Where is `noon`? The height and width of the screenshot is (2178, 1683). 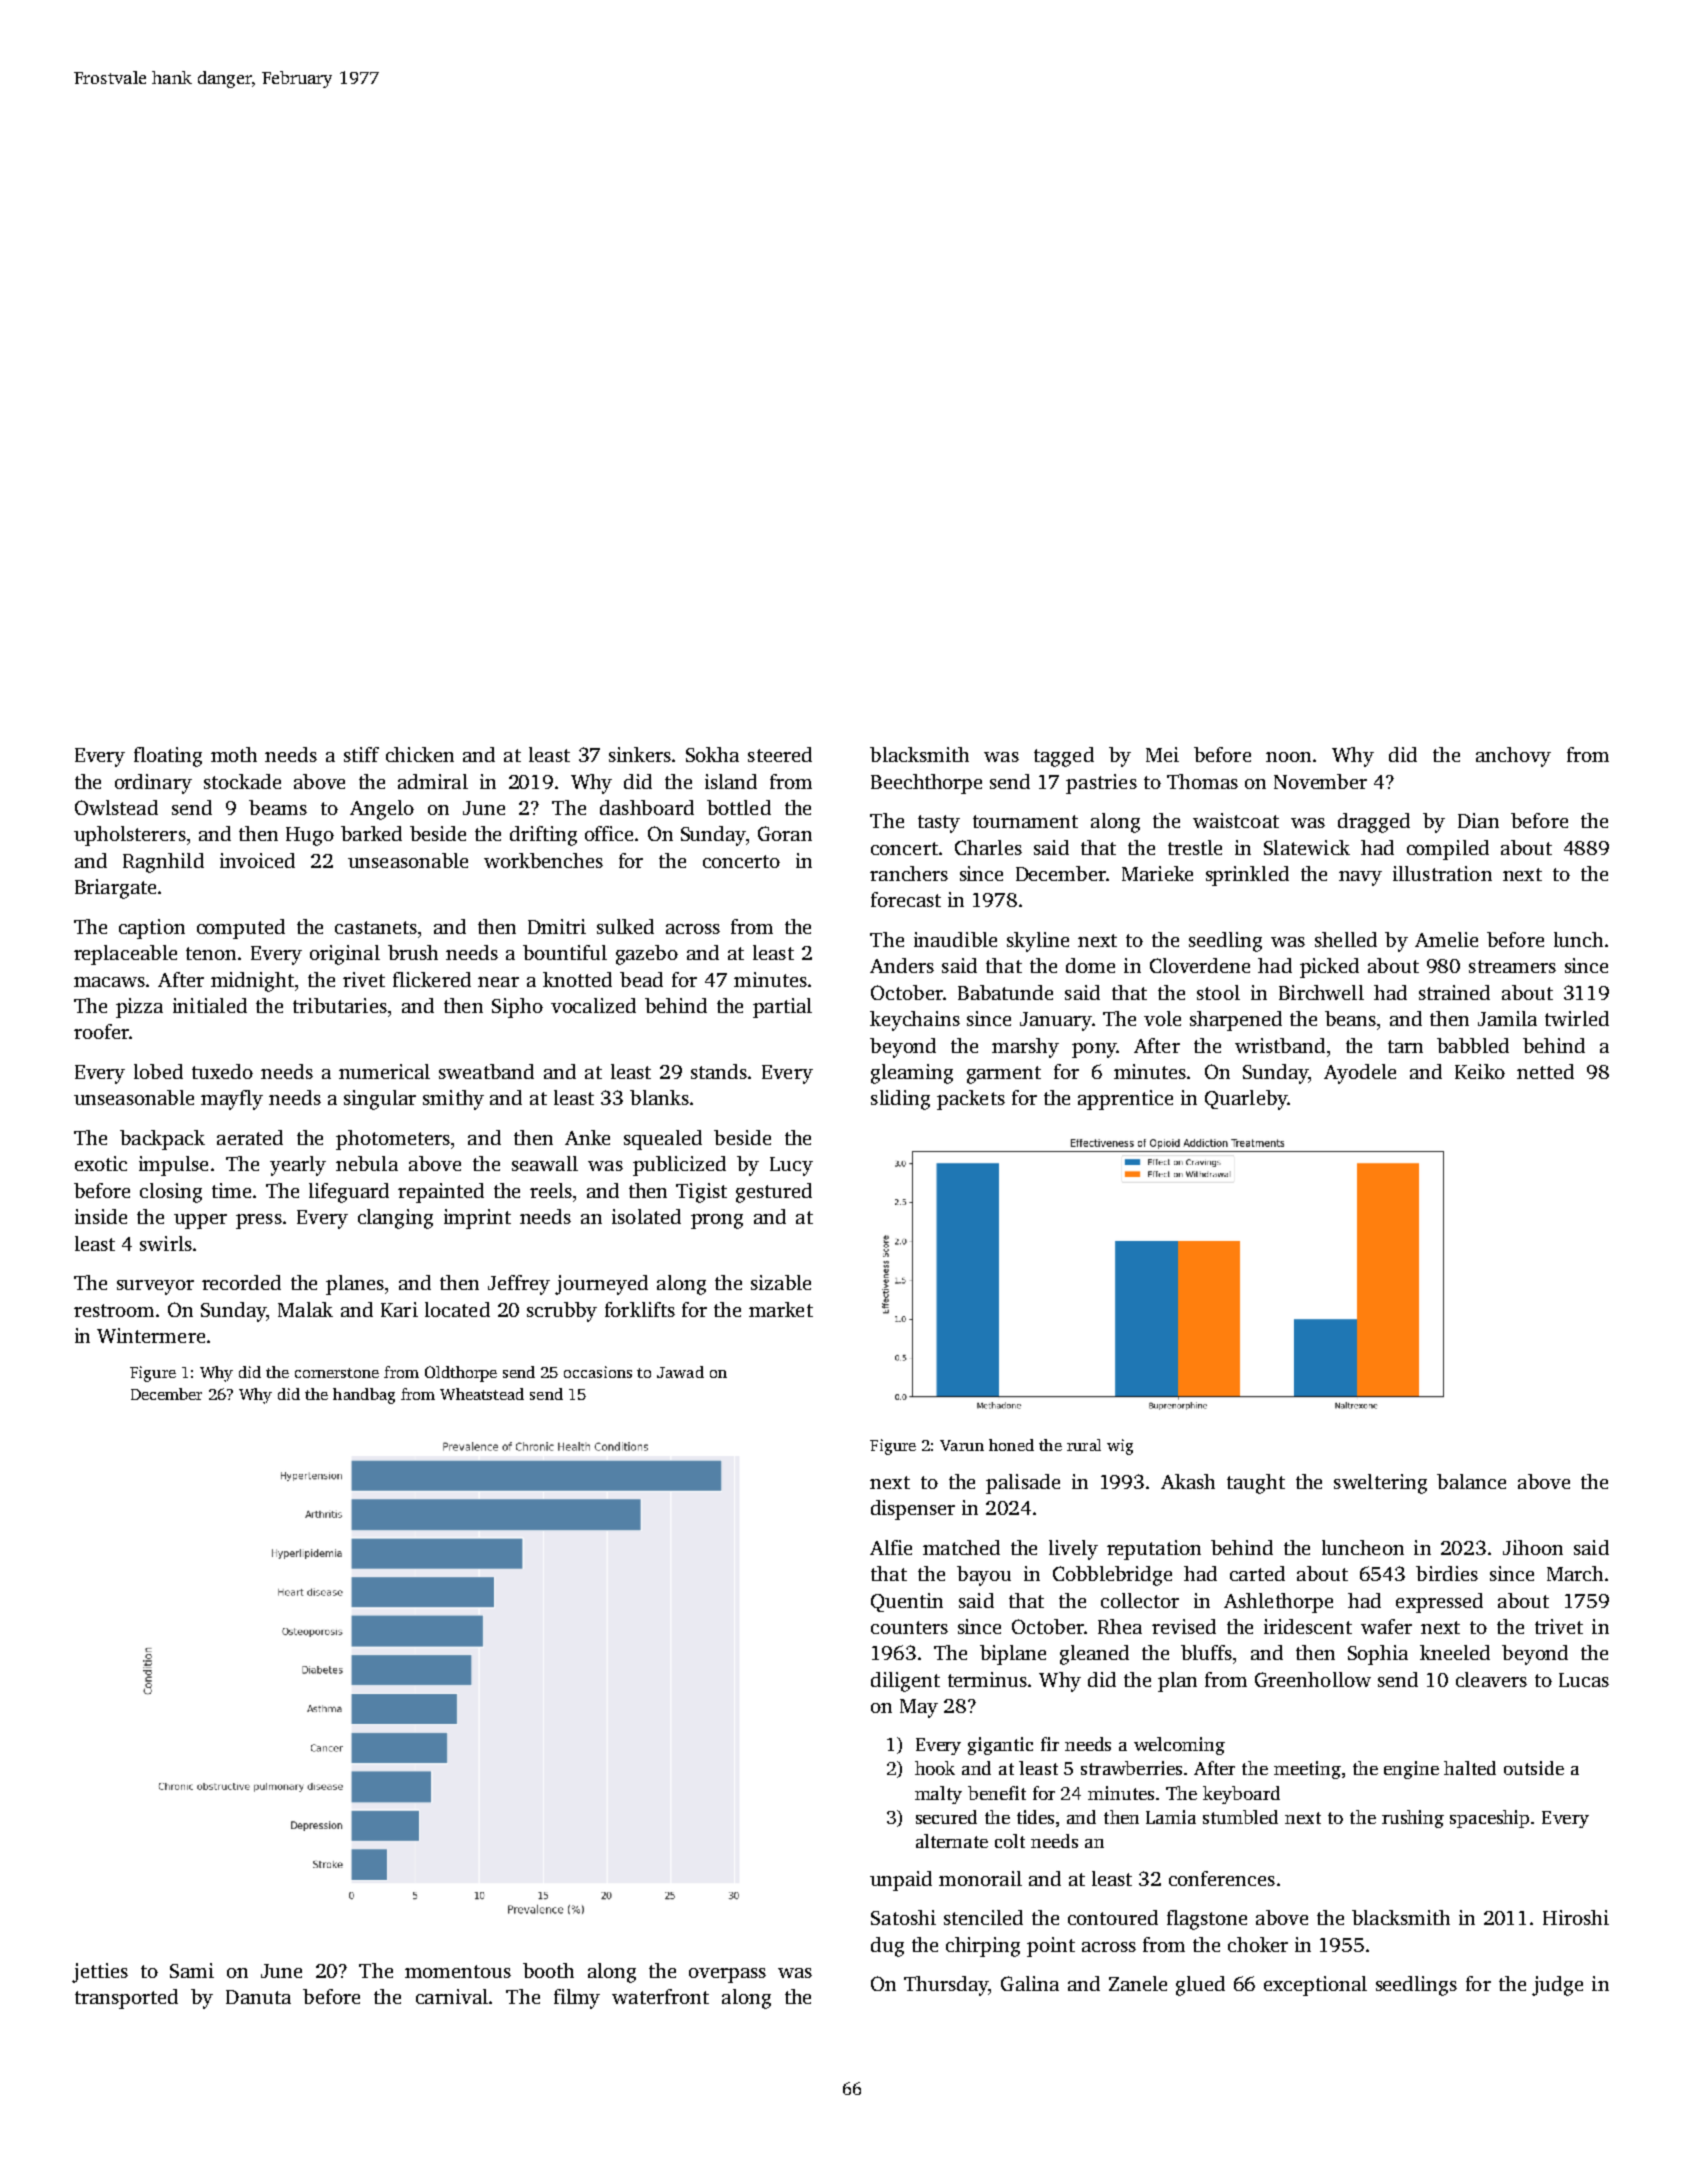 noon is located at coordinates (1288, 757).
